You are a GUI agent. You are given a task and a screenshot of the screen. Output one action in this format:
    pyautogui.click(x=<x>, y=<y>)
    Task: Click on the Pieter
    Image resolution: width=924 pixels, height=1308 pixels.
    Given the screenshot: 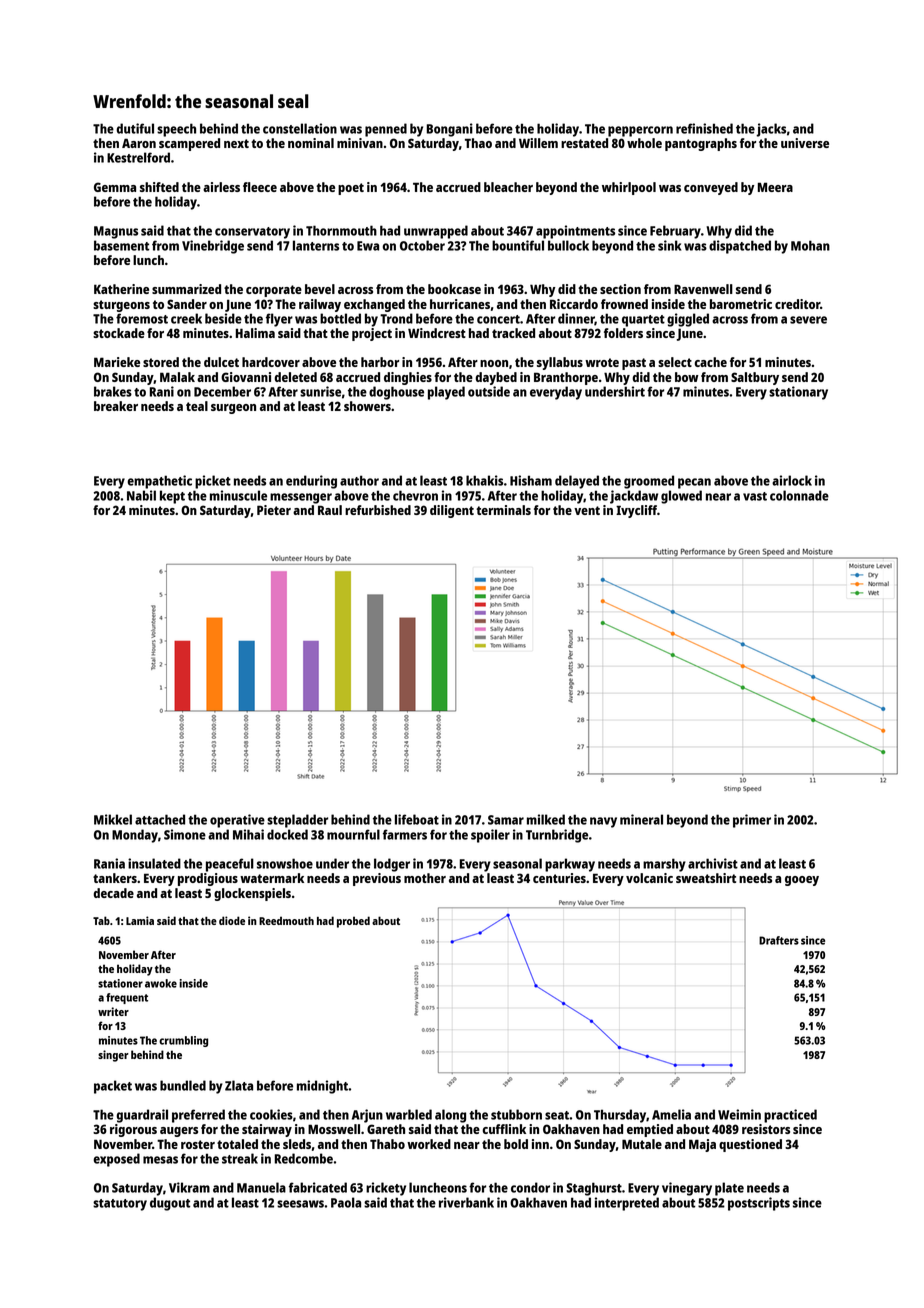 What is the action you would take?
    pyautogui.click(x=274, y=510)
